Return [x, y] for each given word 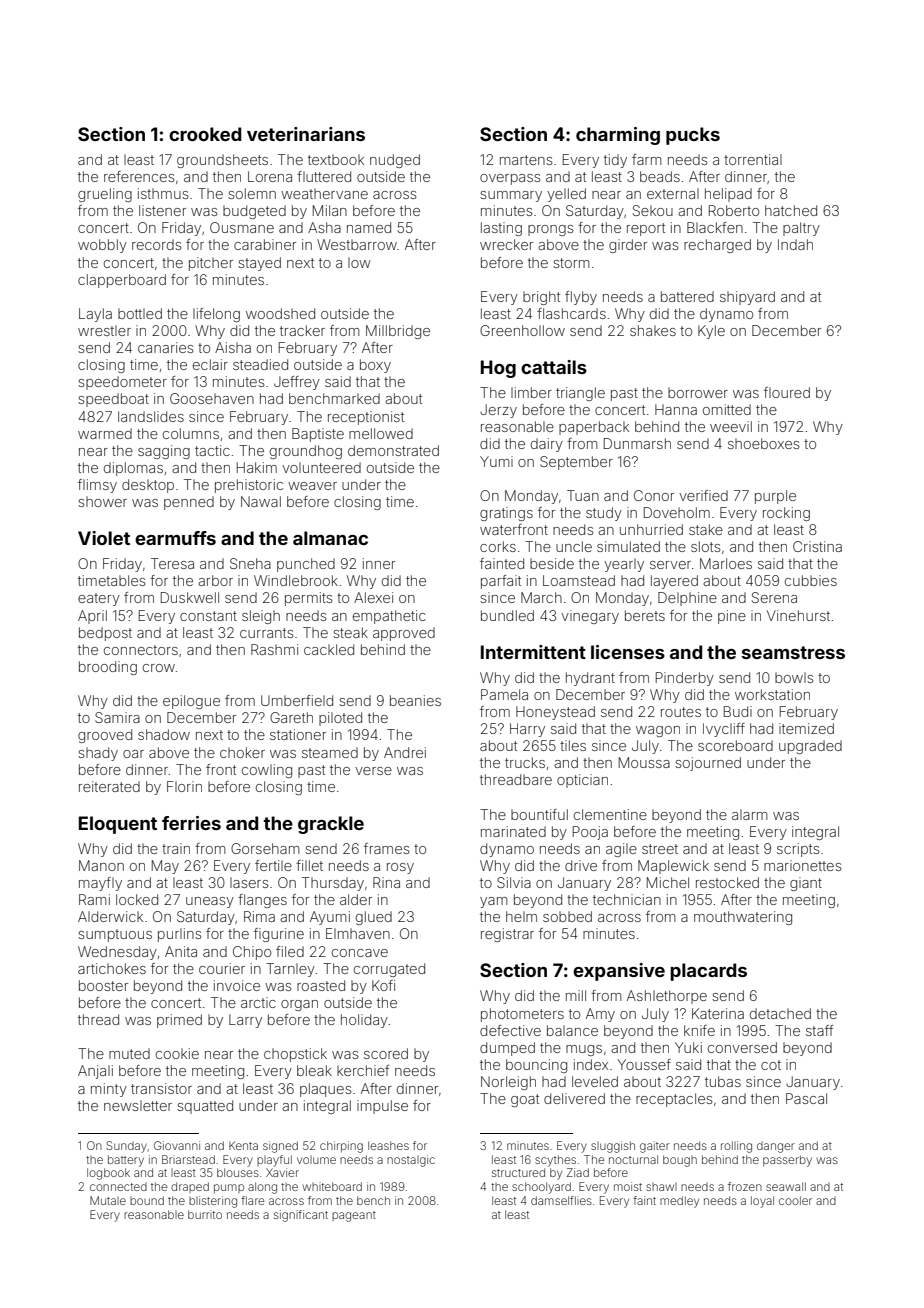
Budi [738, 711]
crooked [205, 134]
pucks [693, 136]
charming [618, 136]
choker [242, 752]
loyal [762, 1202]
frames [386, 848]
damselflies [561, 1200]
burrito [205, 1214]
